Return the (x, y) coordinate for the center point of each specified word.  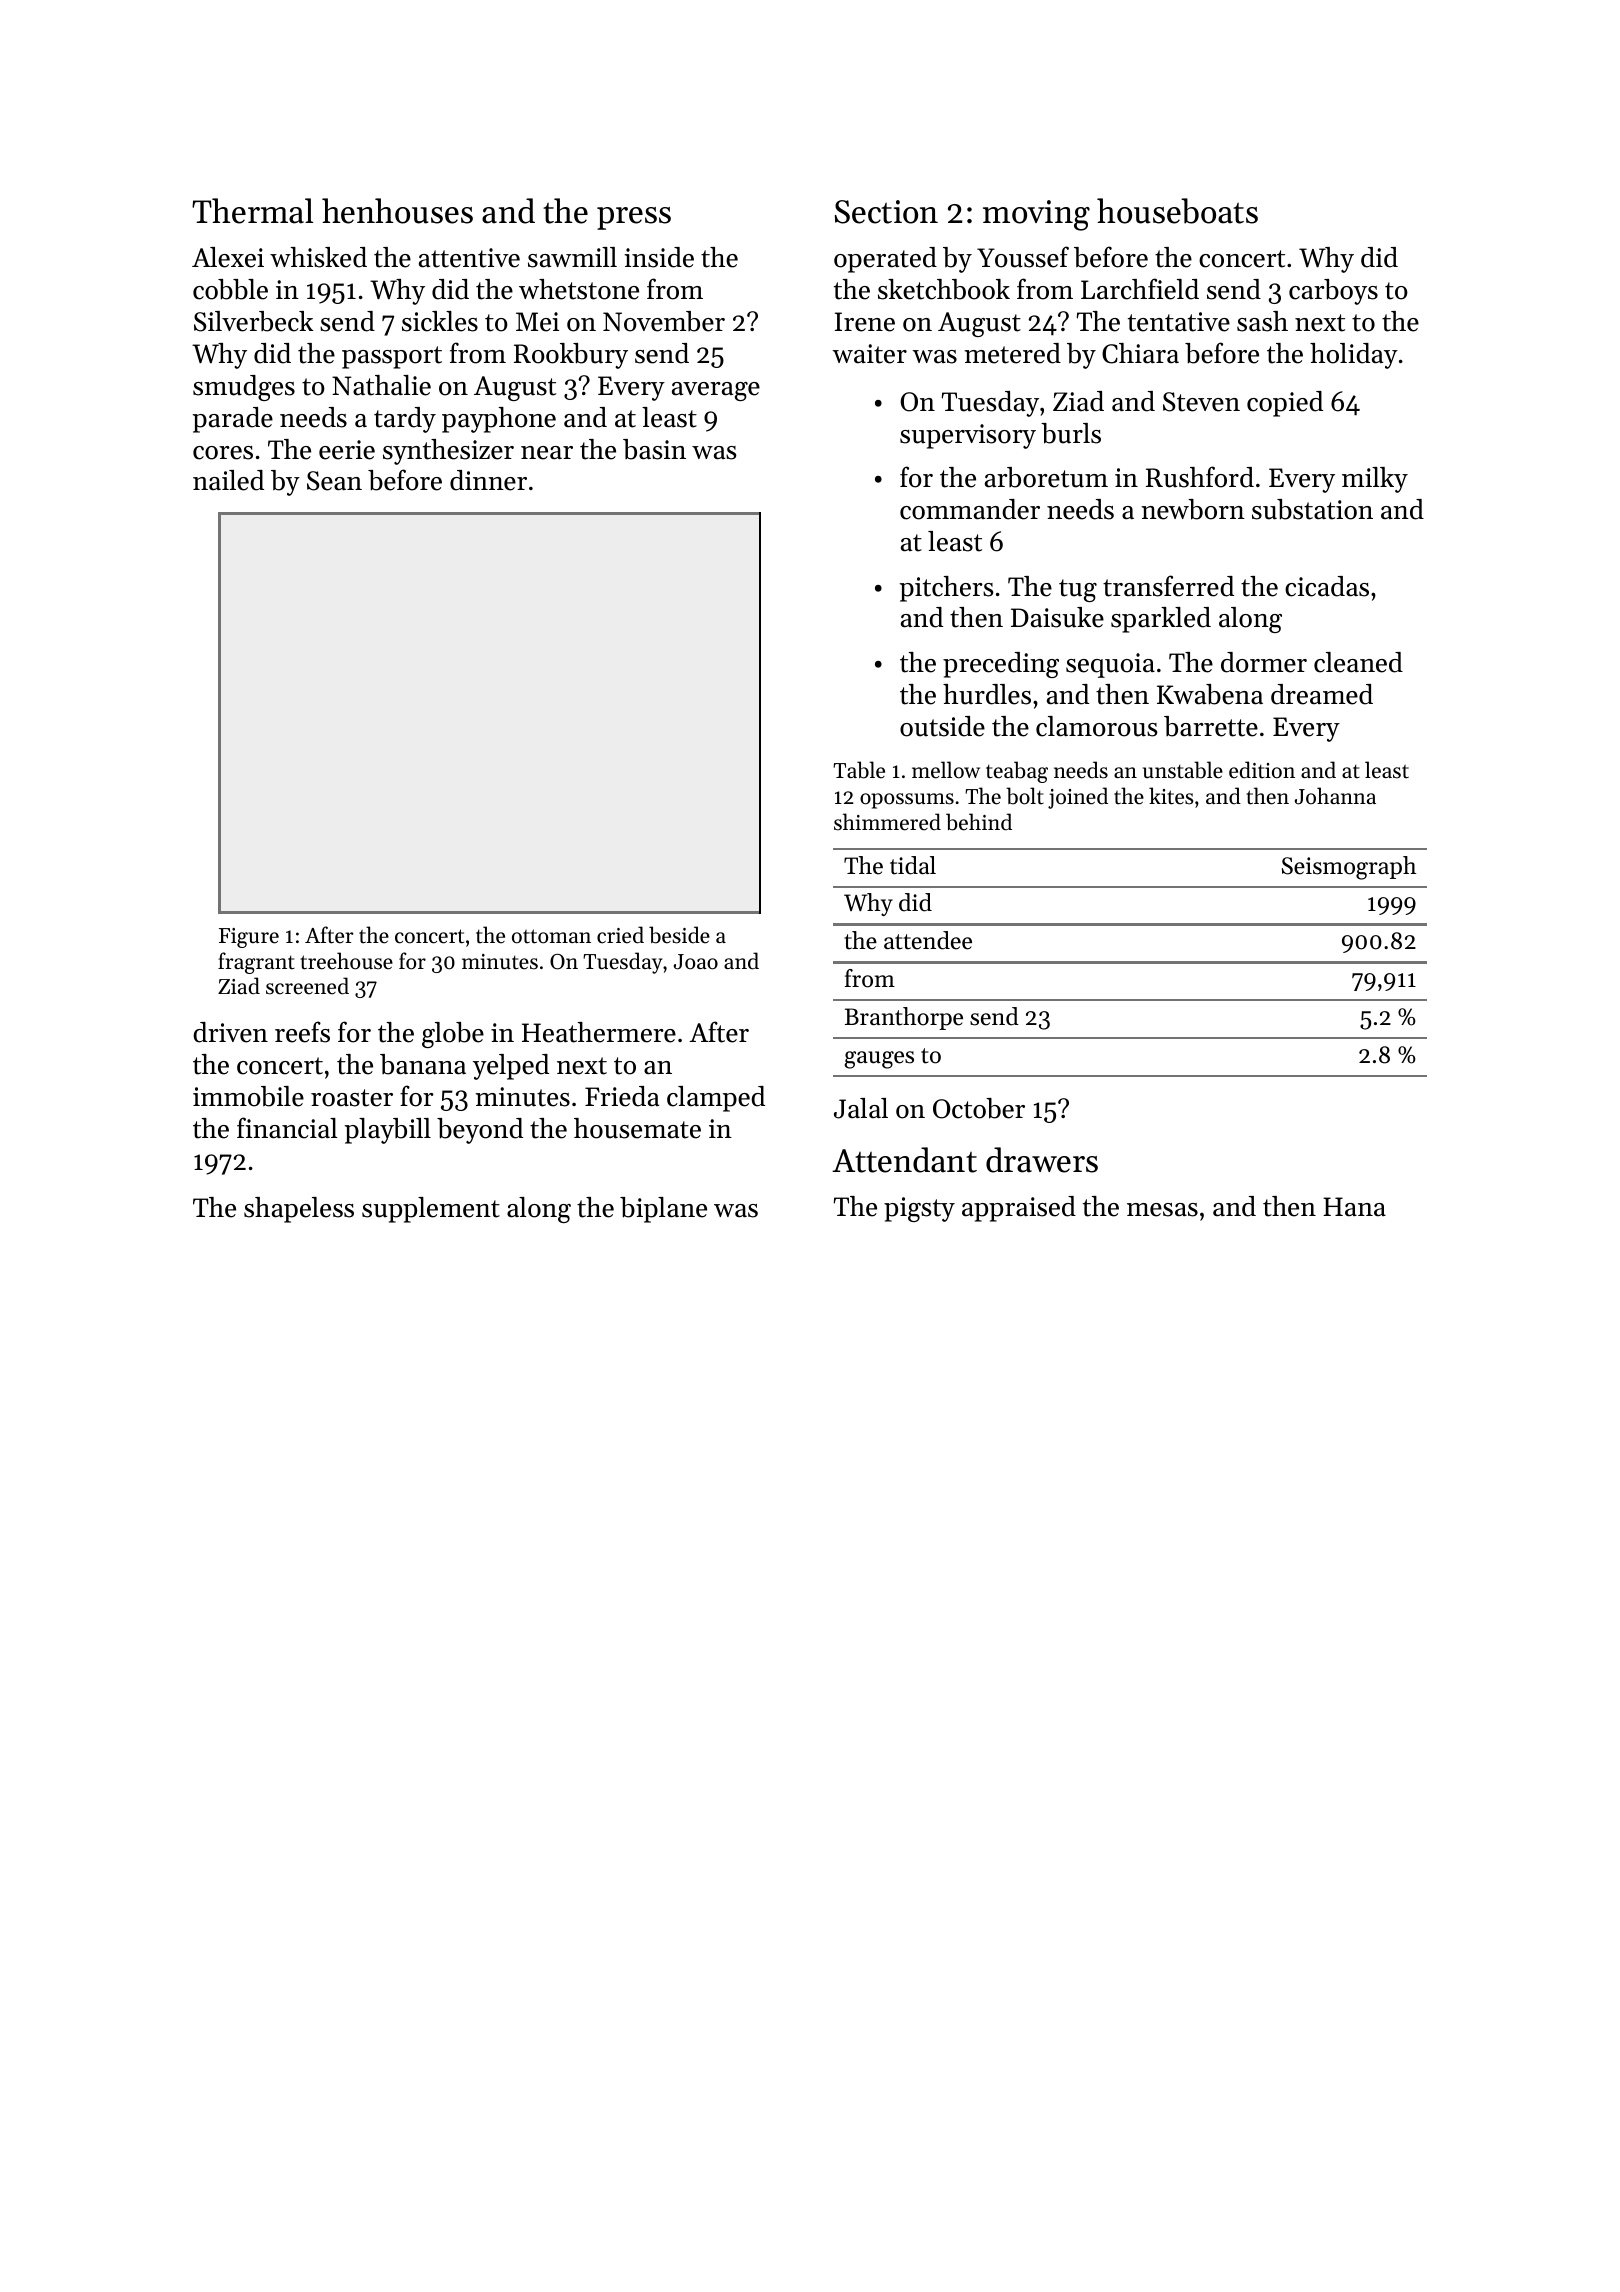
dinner (488, 480)
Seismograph (1349, 868)
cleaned (1358, 662)
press (634, 218)
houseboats (1177, 211)
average (716, 391)
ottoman (551, 936)
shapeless (299, 1210)
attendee (928, 940)
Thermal (252, 211)
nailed (228, 480)
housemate (637, 1128)
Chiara (1140, 353)
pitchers (947, 589)
